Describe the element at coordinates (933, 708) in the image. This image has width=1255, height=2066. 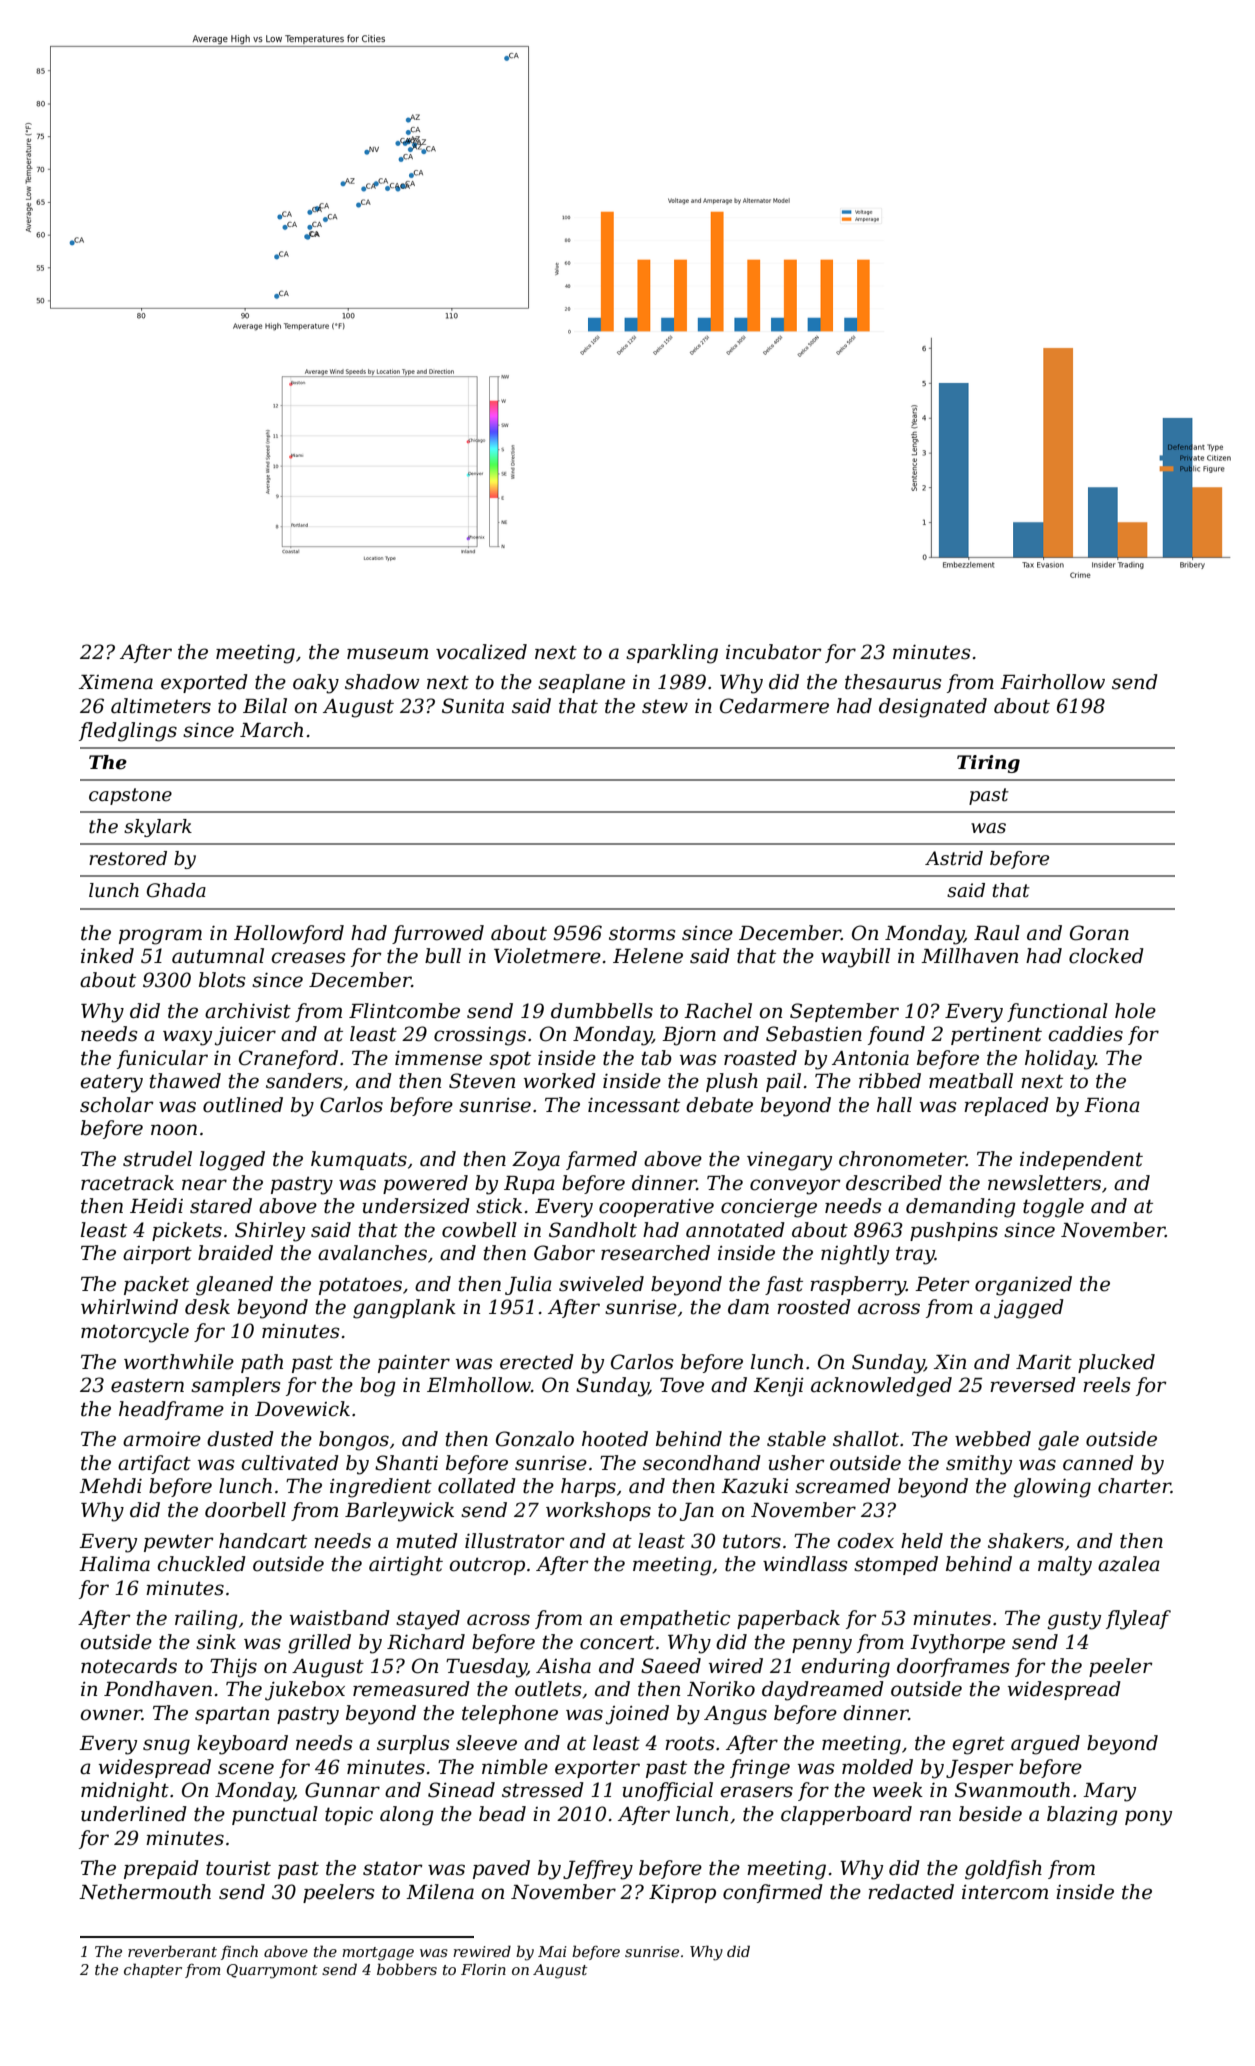
I see `designated` at that location.
